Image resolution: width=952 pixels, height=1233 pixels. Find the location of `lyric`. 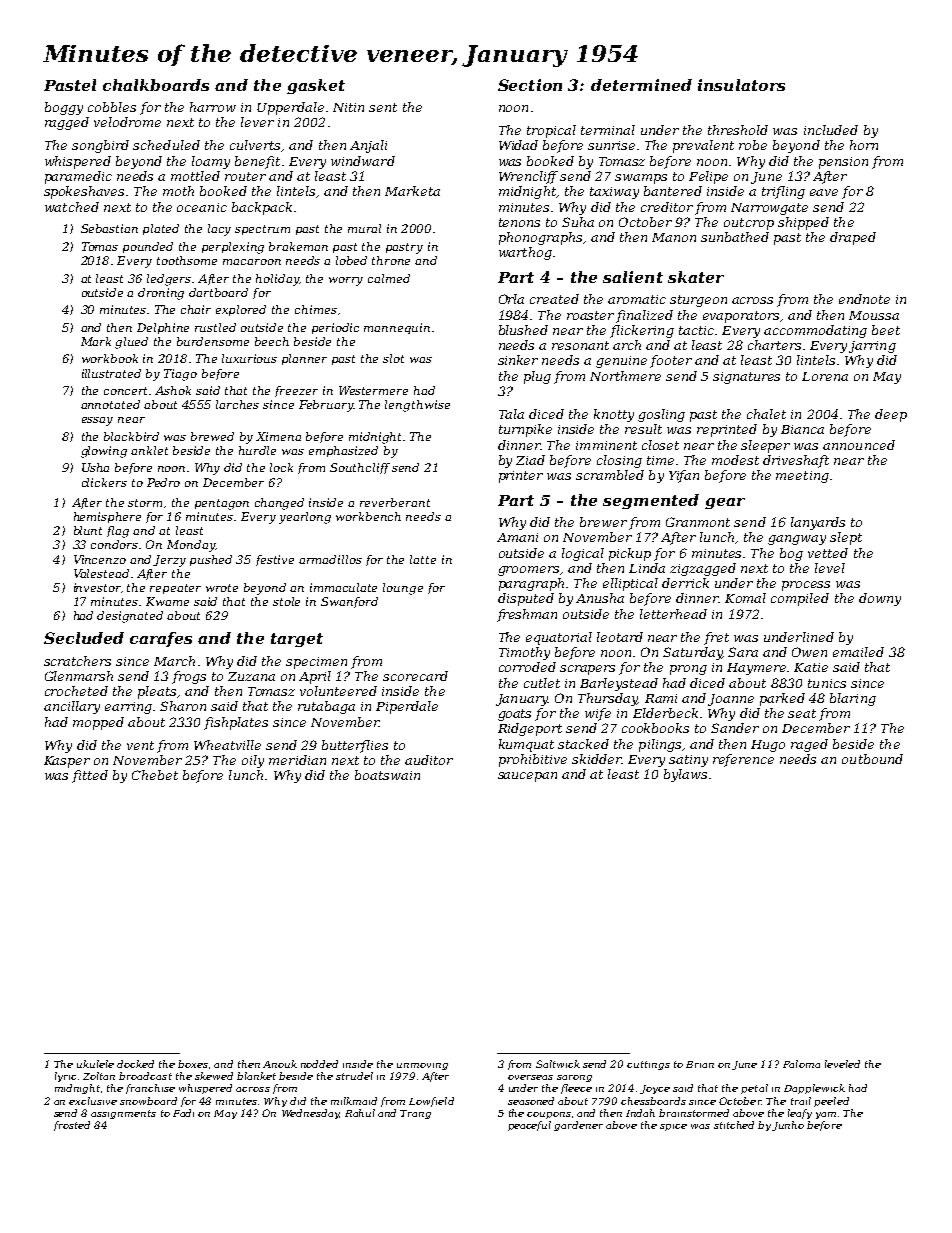

lyric is located at coordinates (65, 1077).
